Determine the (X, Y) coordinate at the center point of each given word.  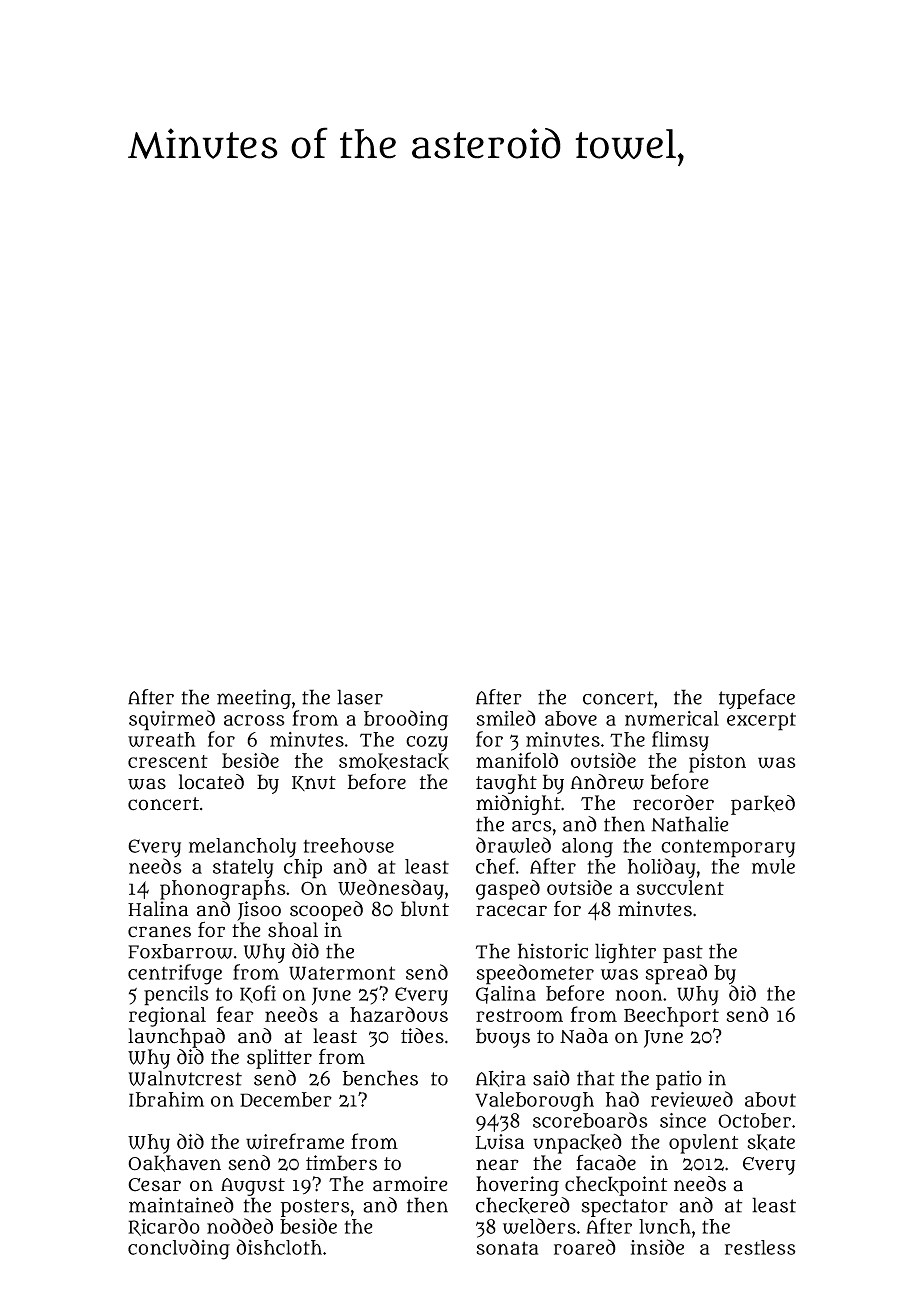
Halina (158, 909)
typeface (757, 699)
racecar (511, 911)
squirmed (172, 720)
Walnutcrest (185, 1078)
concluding (179, 1249)
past (683, 954)
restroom (519, 1015)
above (571, 718)
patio (679, 1080)
